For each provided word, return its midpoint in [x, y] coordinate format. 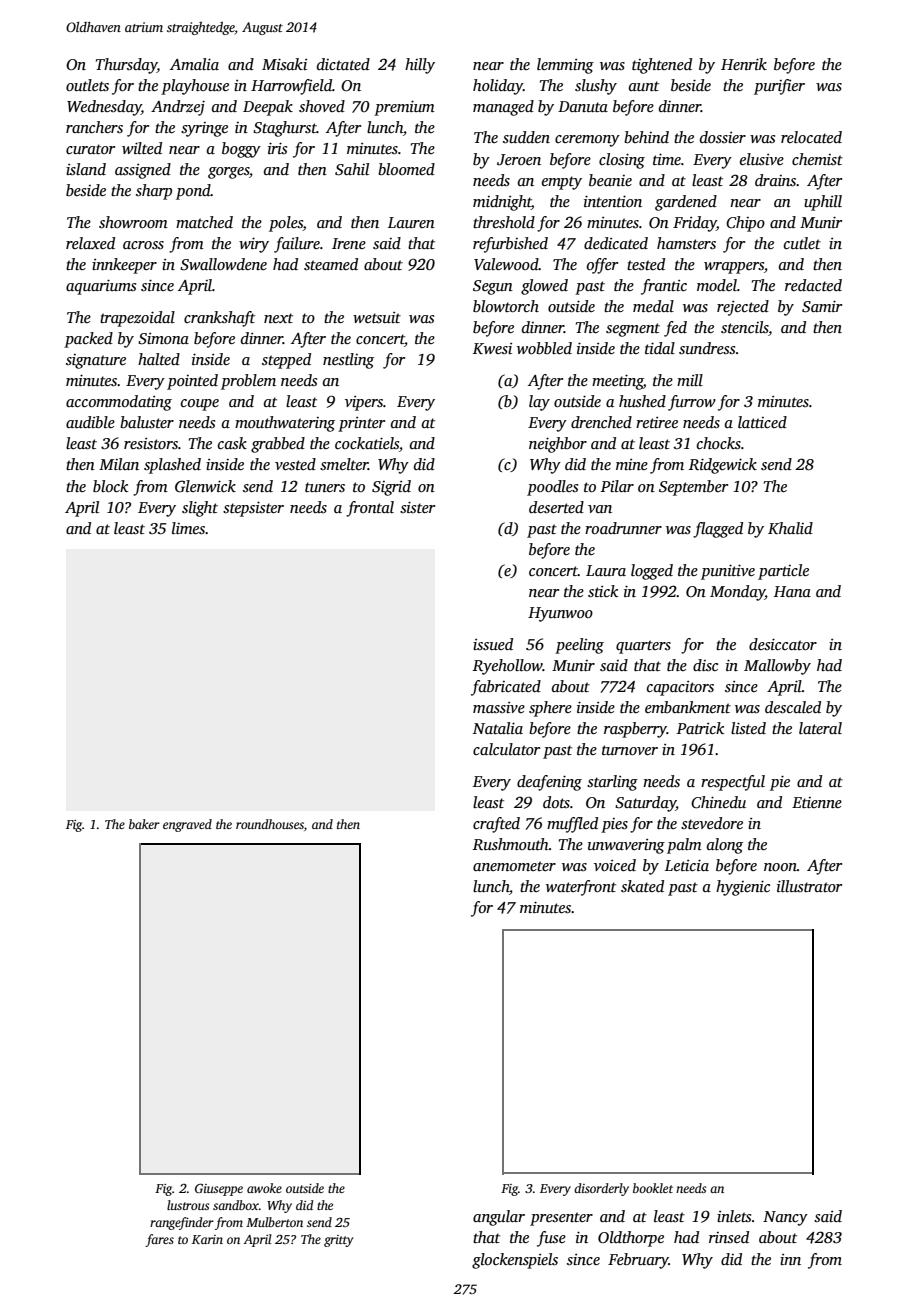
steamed [331, 264]
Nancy [785, 1218]
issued [493, 644]
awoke [264, 1188]
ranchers [94, 127]
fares [159, 1240]
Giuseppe [219, 1189]
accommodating [119, 403]
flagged [718, 530]
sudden [526, 137]
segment [633, 330]
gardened [686, 203]
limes [189, 528]
